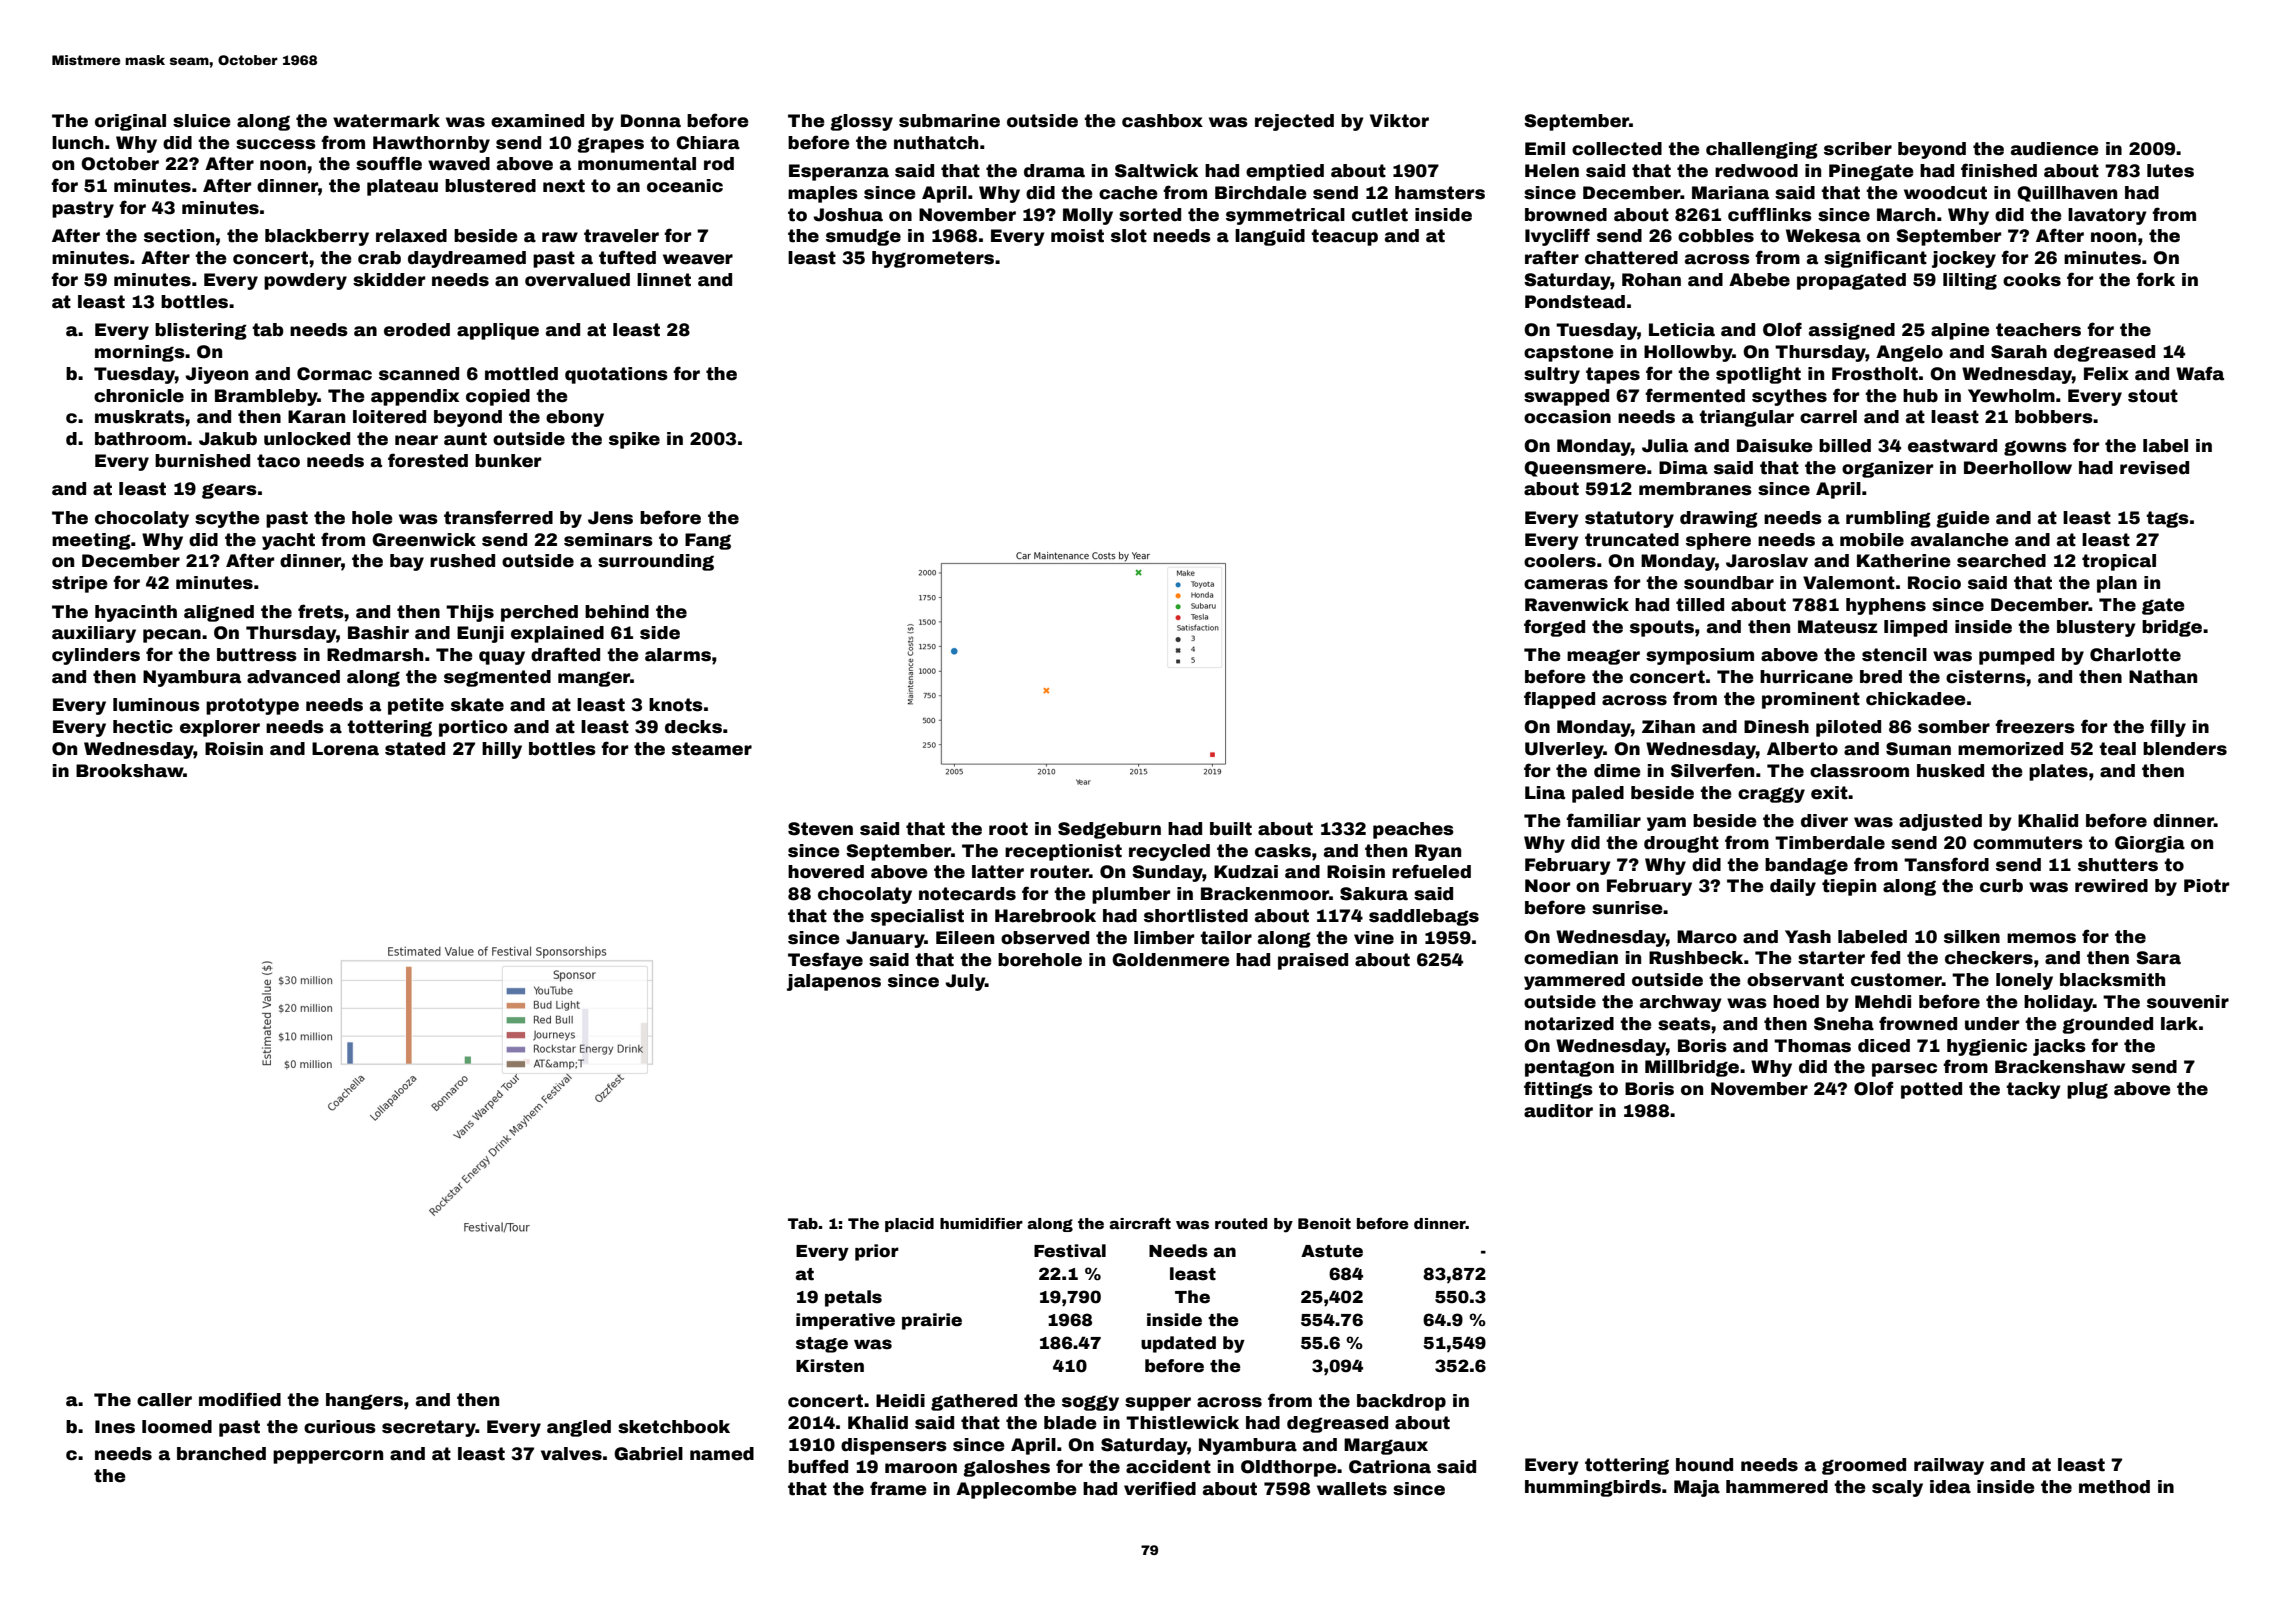 This screenshot has height=1614, width=2282. I want to click on prior, so click(877, 1252).
